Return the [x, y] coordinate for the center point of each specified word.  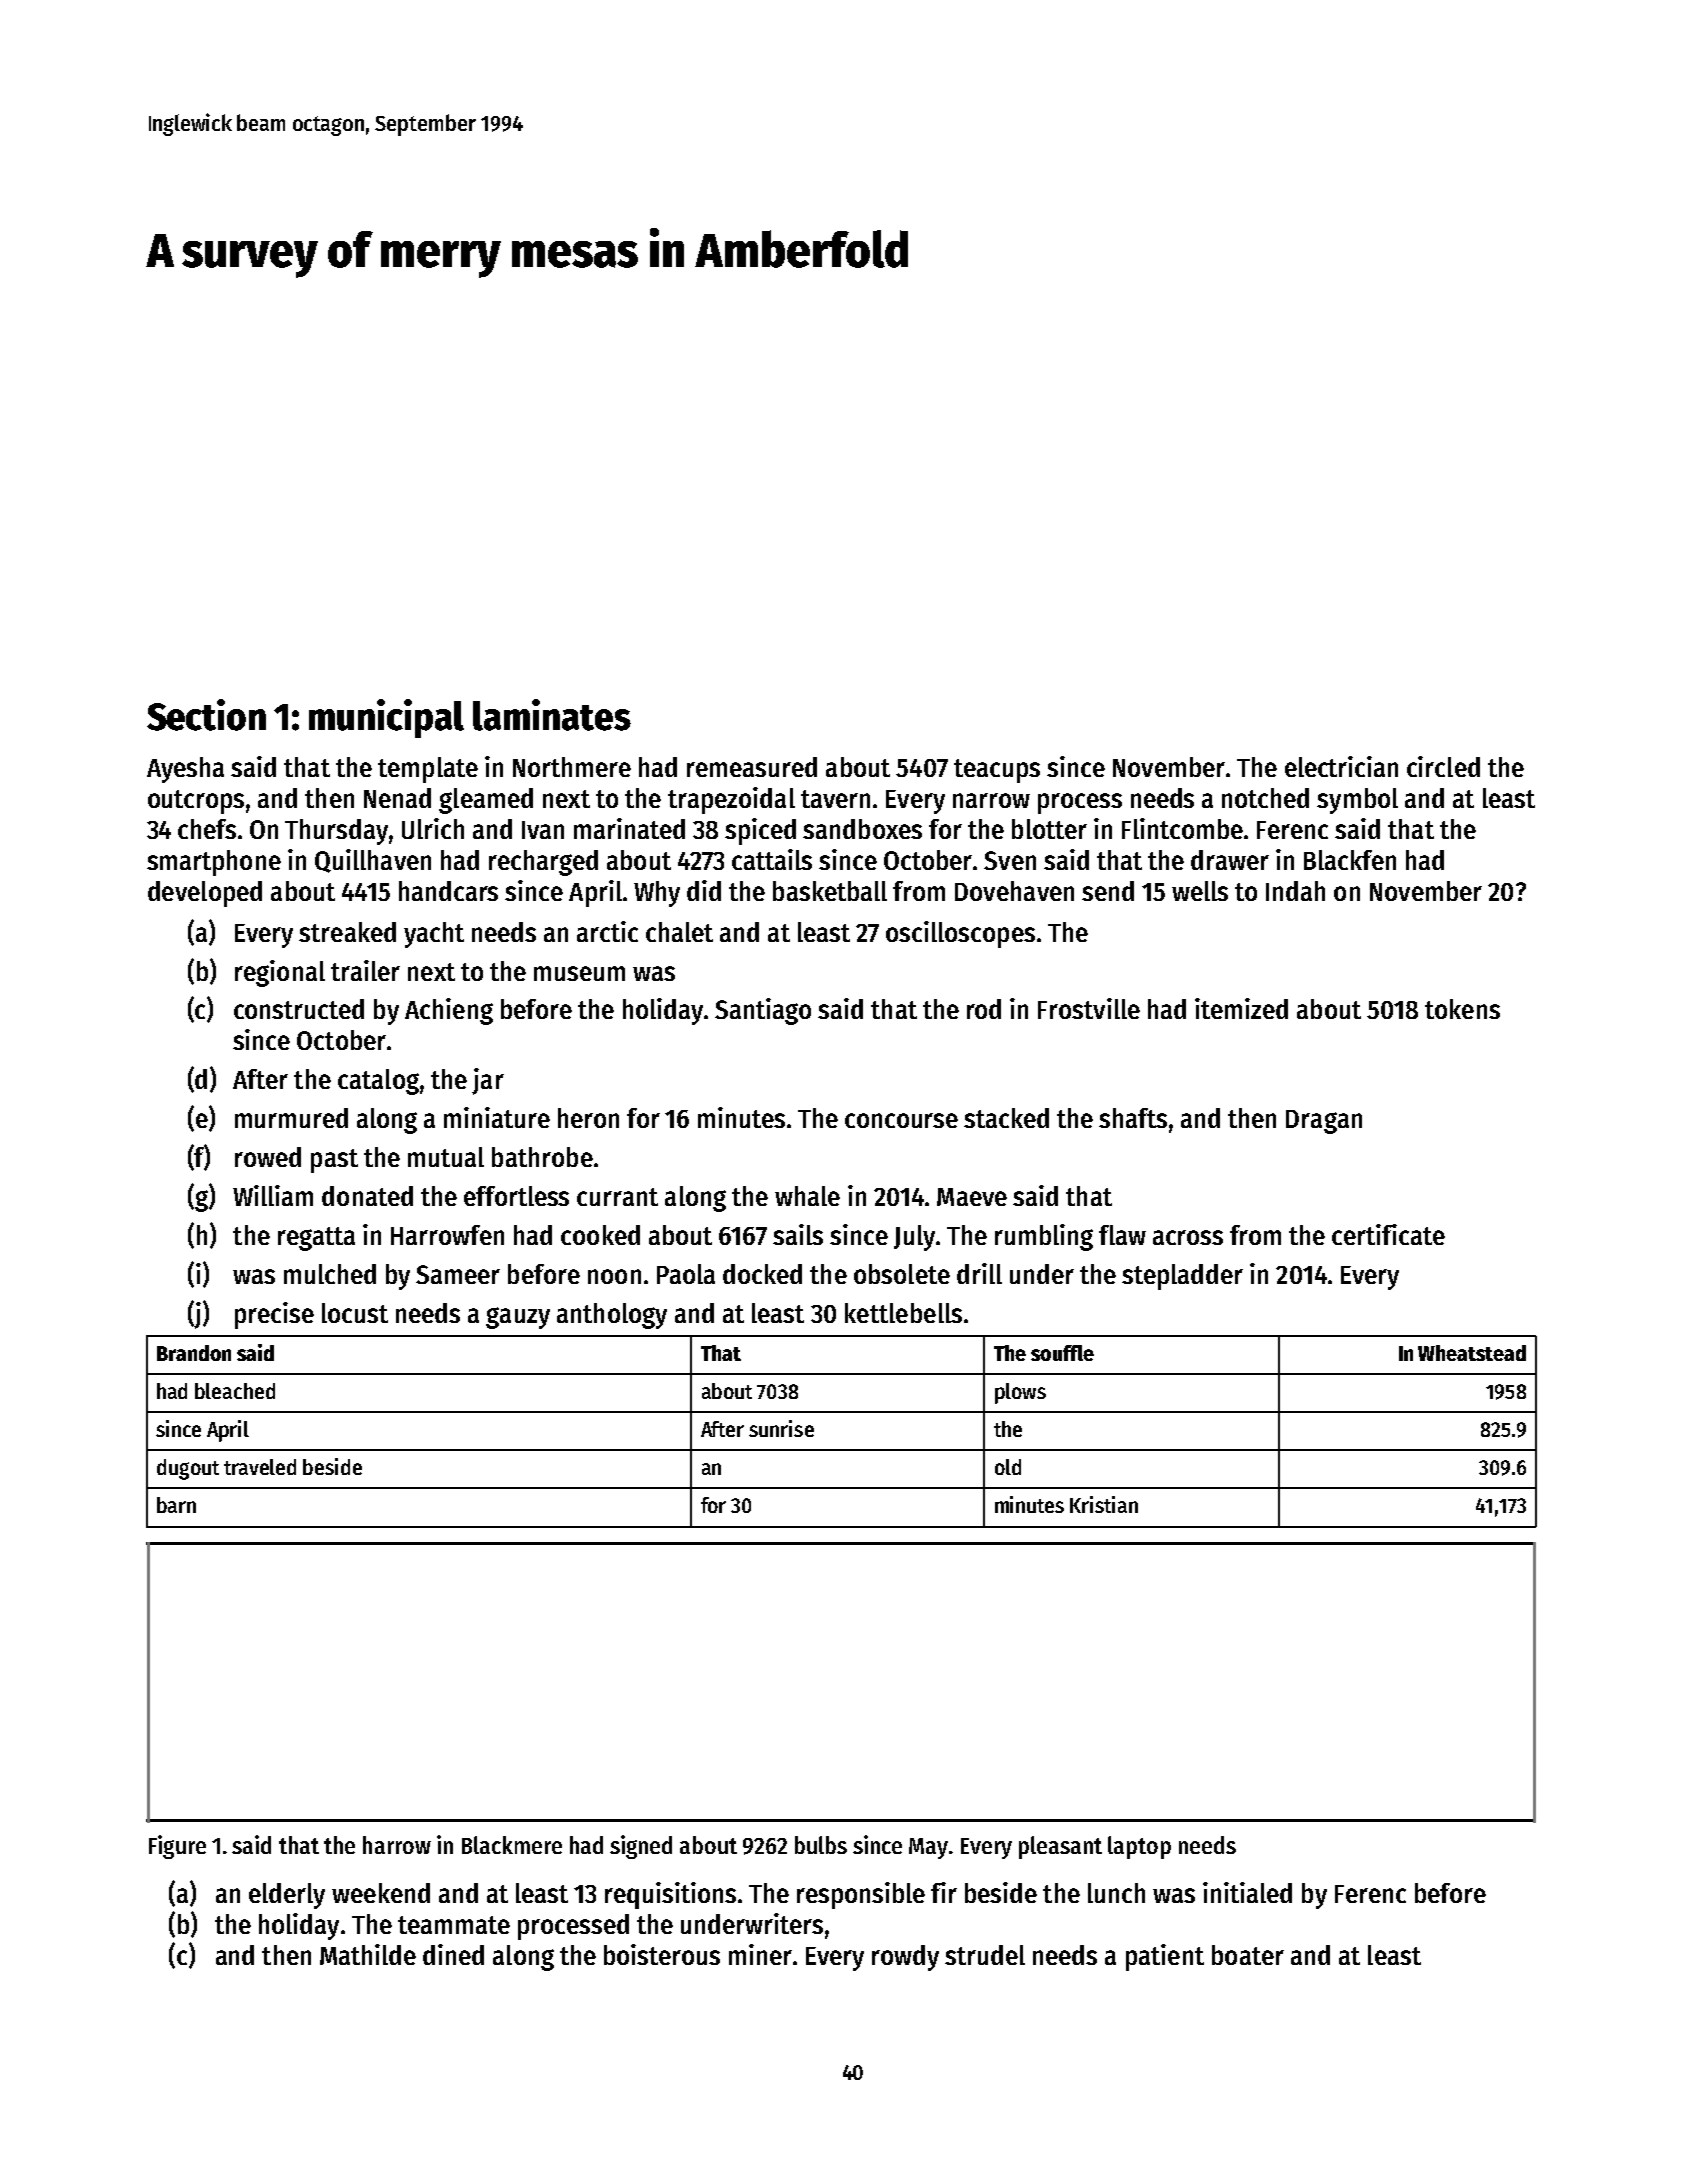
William [273, 1195]
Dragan [1324, 1122]
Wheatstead [1472, 1353]
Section [206, 715]
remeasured [752, 767]
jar [488, 1081]
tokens [1462, 1009]
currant [617, 1197]
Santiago [763, 1011]
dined [453, 1954]
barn [176, 1505]
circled [1443, 766]
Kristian [1104, 1504]
